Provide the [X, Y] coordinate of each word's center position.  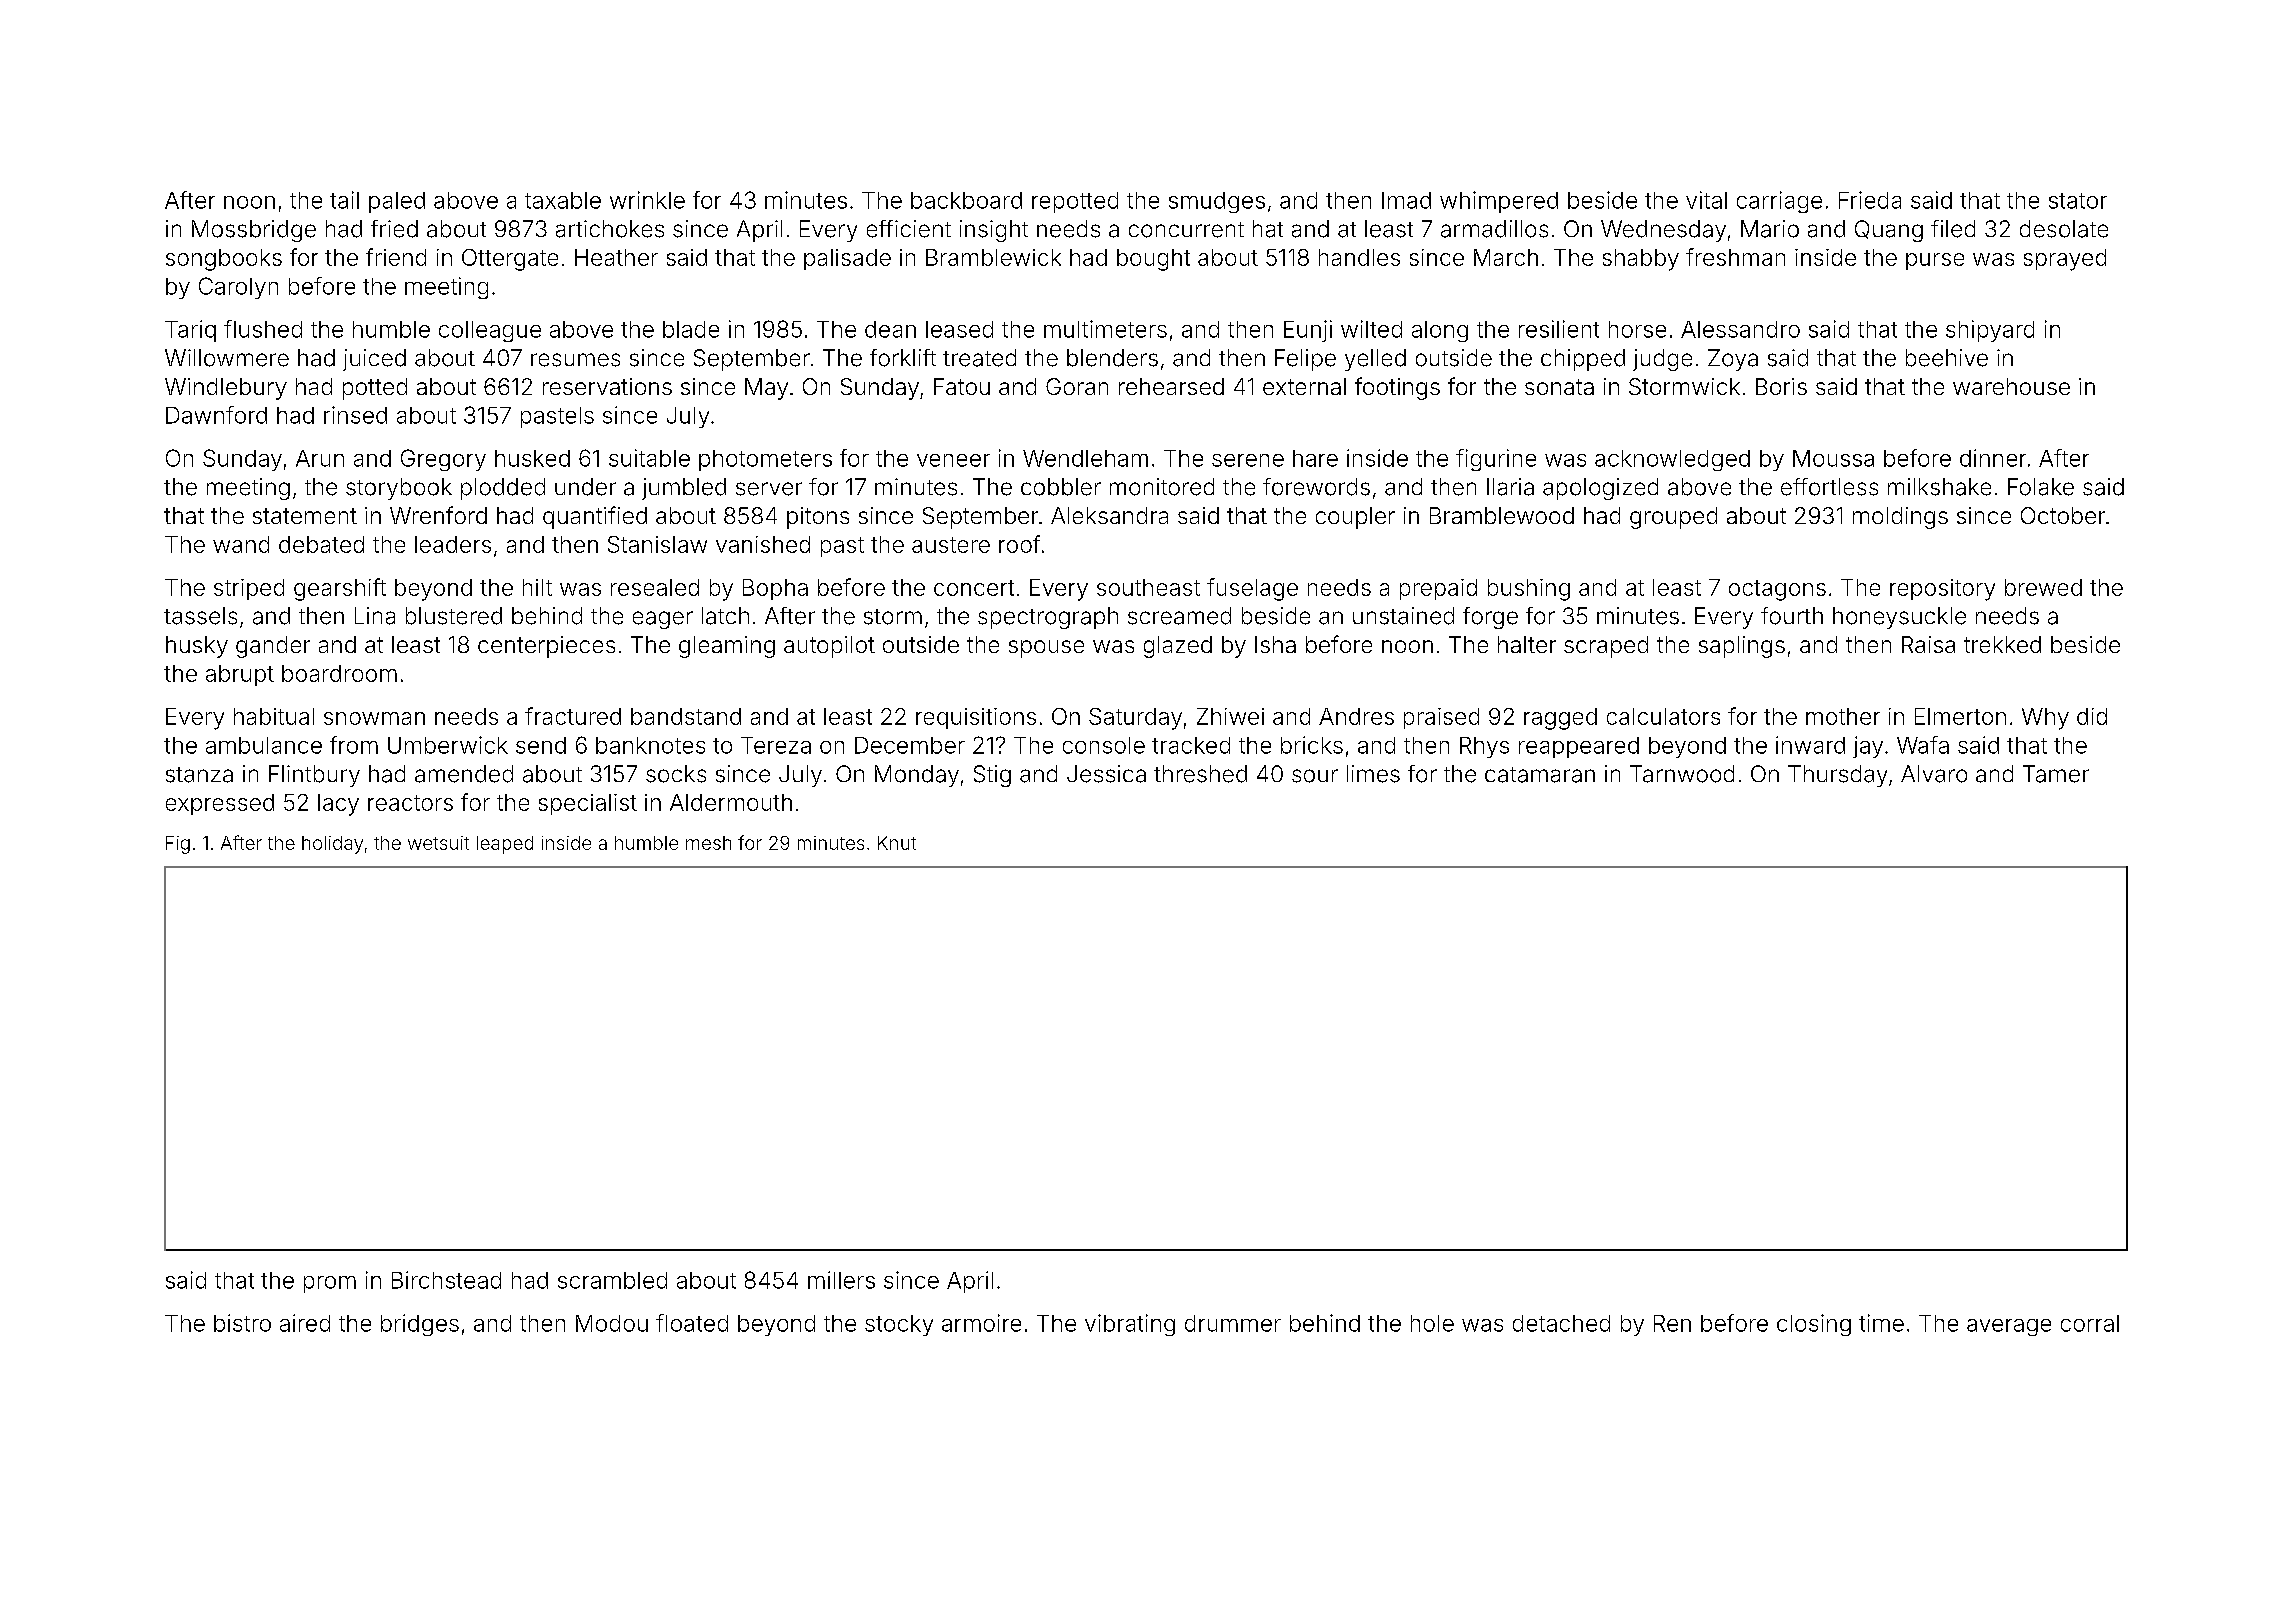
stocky [899, 1325]
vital [1706, 200]
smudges [1217, 202]
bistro [242, 1323]
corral [2090, 1323]
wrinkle [647, 200]
